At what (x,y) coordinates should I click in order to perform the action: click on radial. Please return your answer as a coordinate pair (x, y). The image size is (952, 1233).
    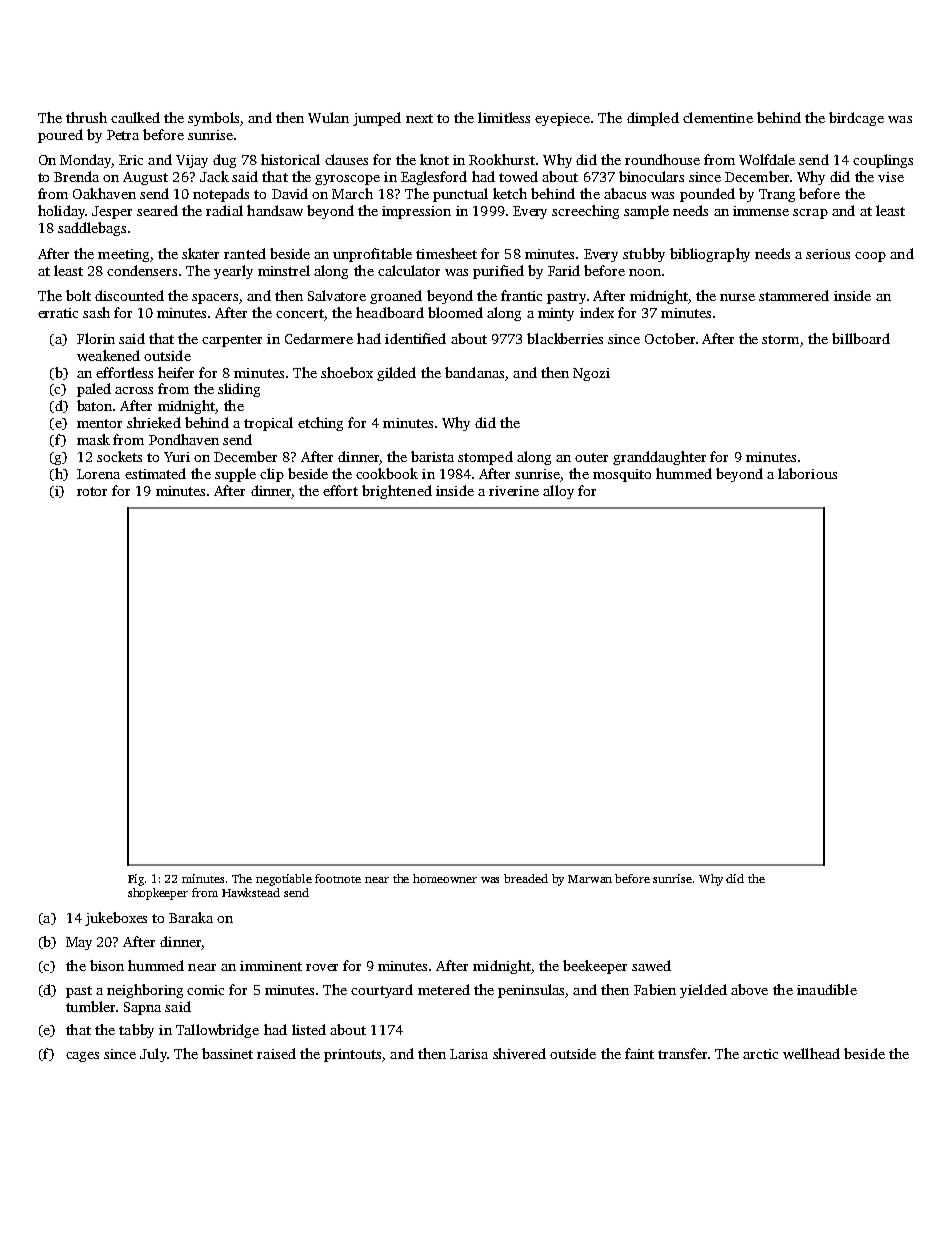
    Looking at the image, I should click on (224, 210).
